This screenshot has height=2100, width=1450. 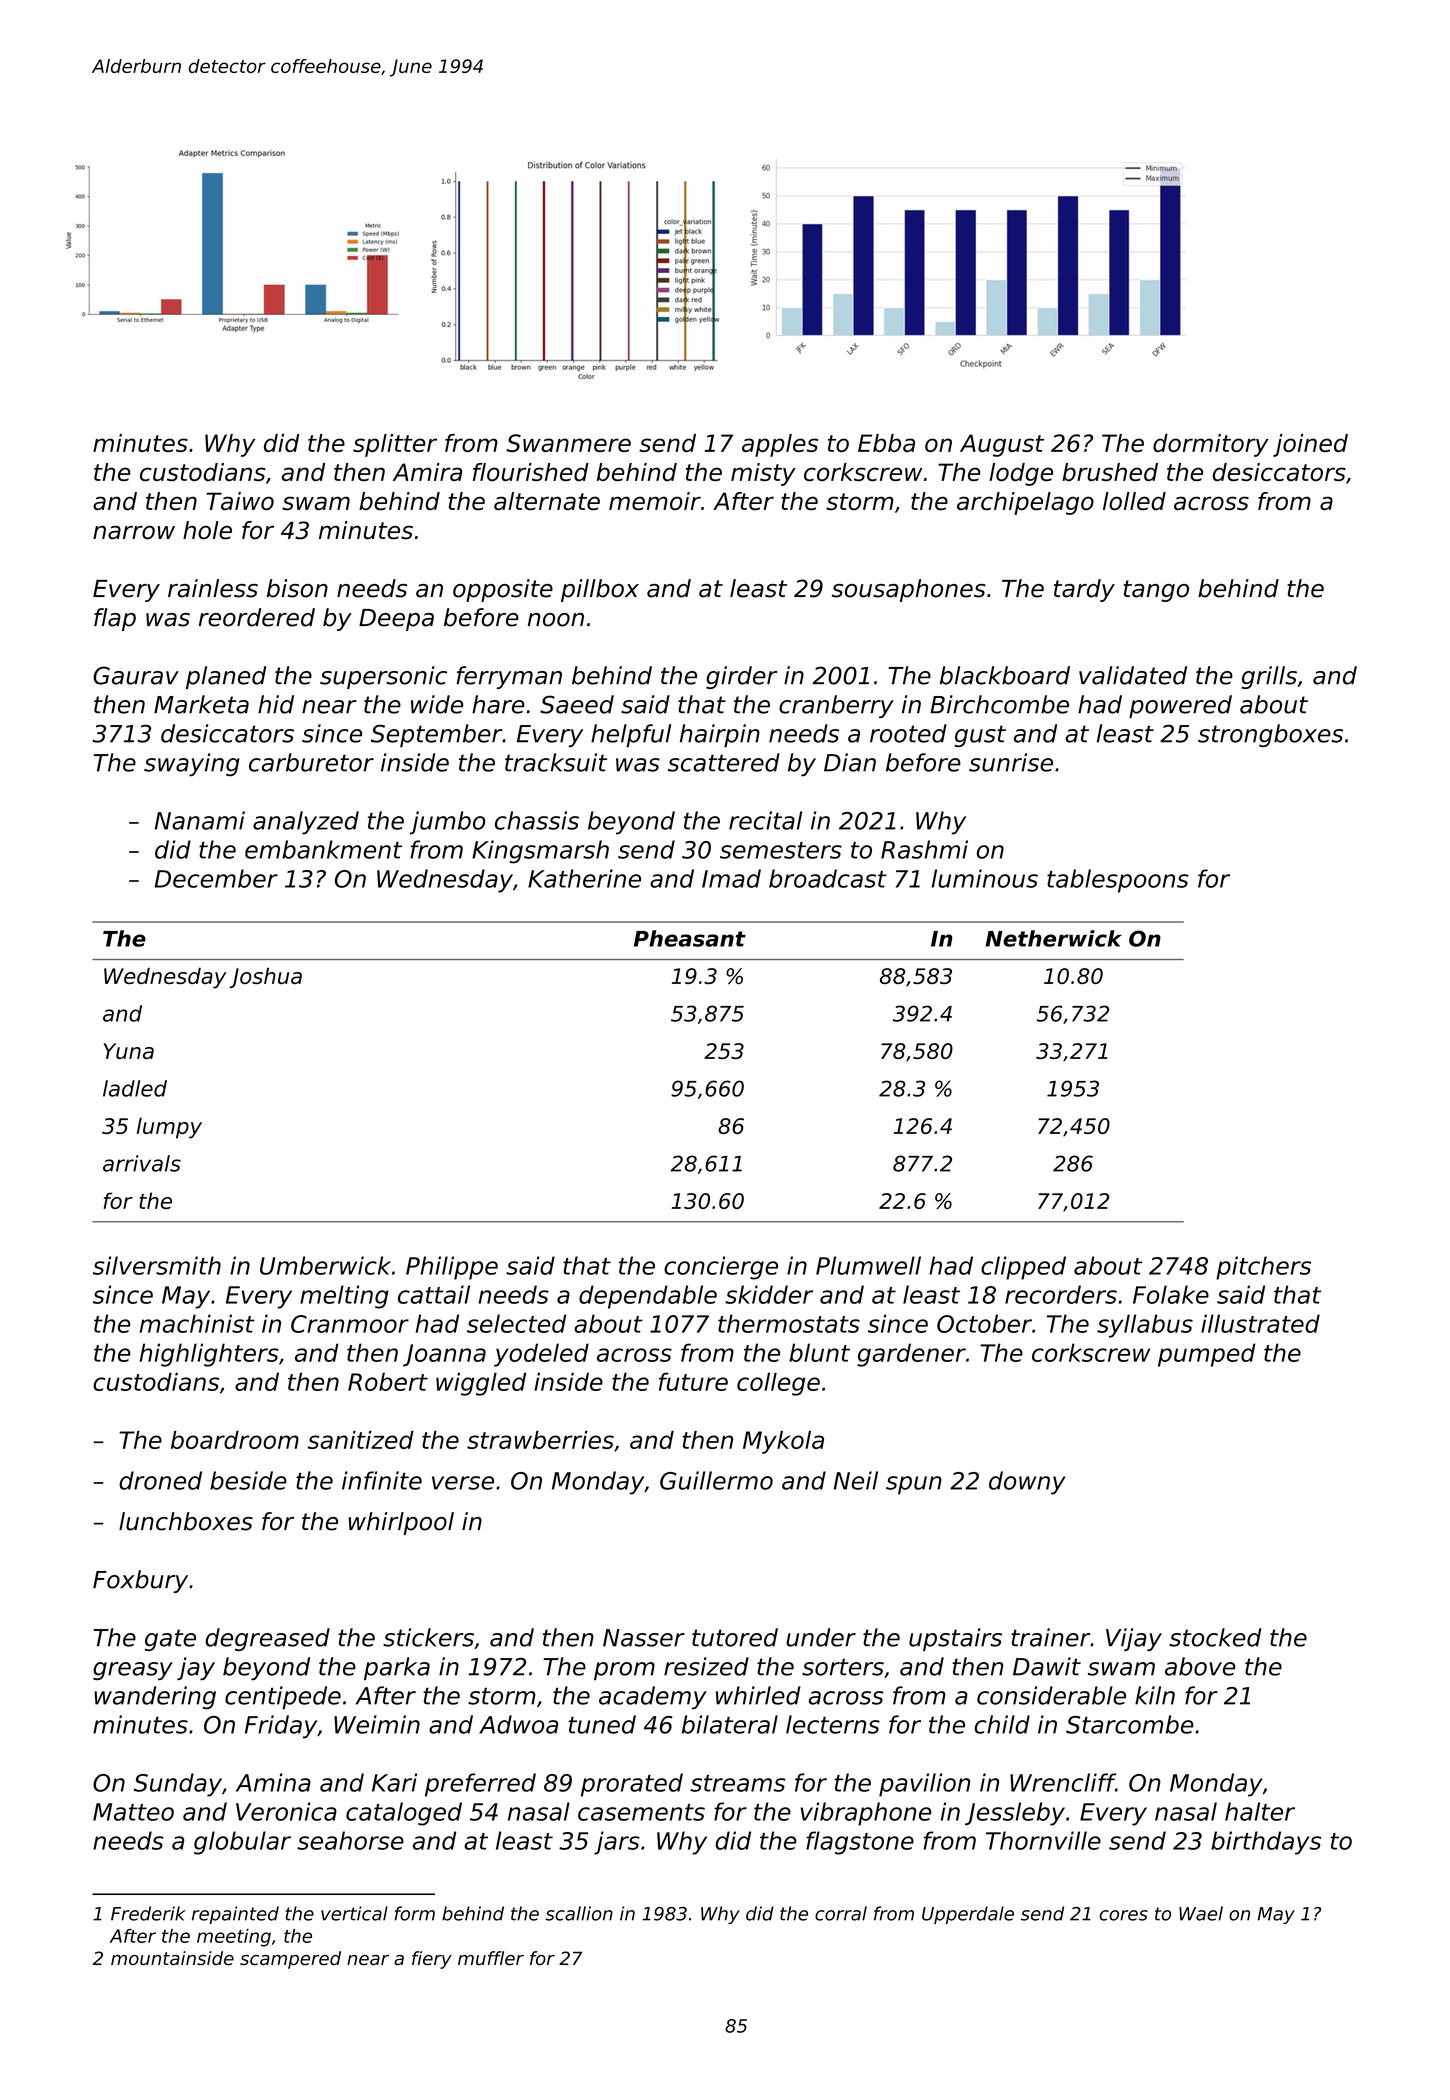 What do you see at coordinates (148, 1913) in the screenshot?
I see `Frederik` at bounding box center [148, 1913].
